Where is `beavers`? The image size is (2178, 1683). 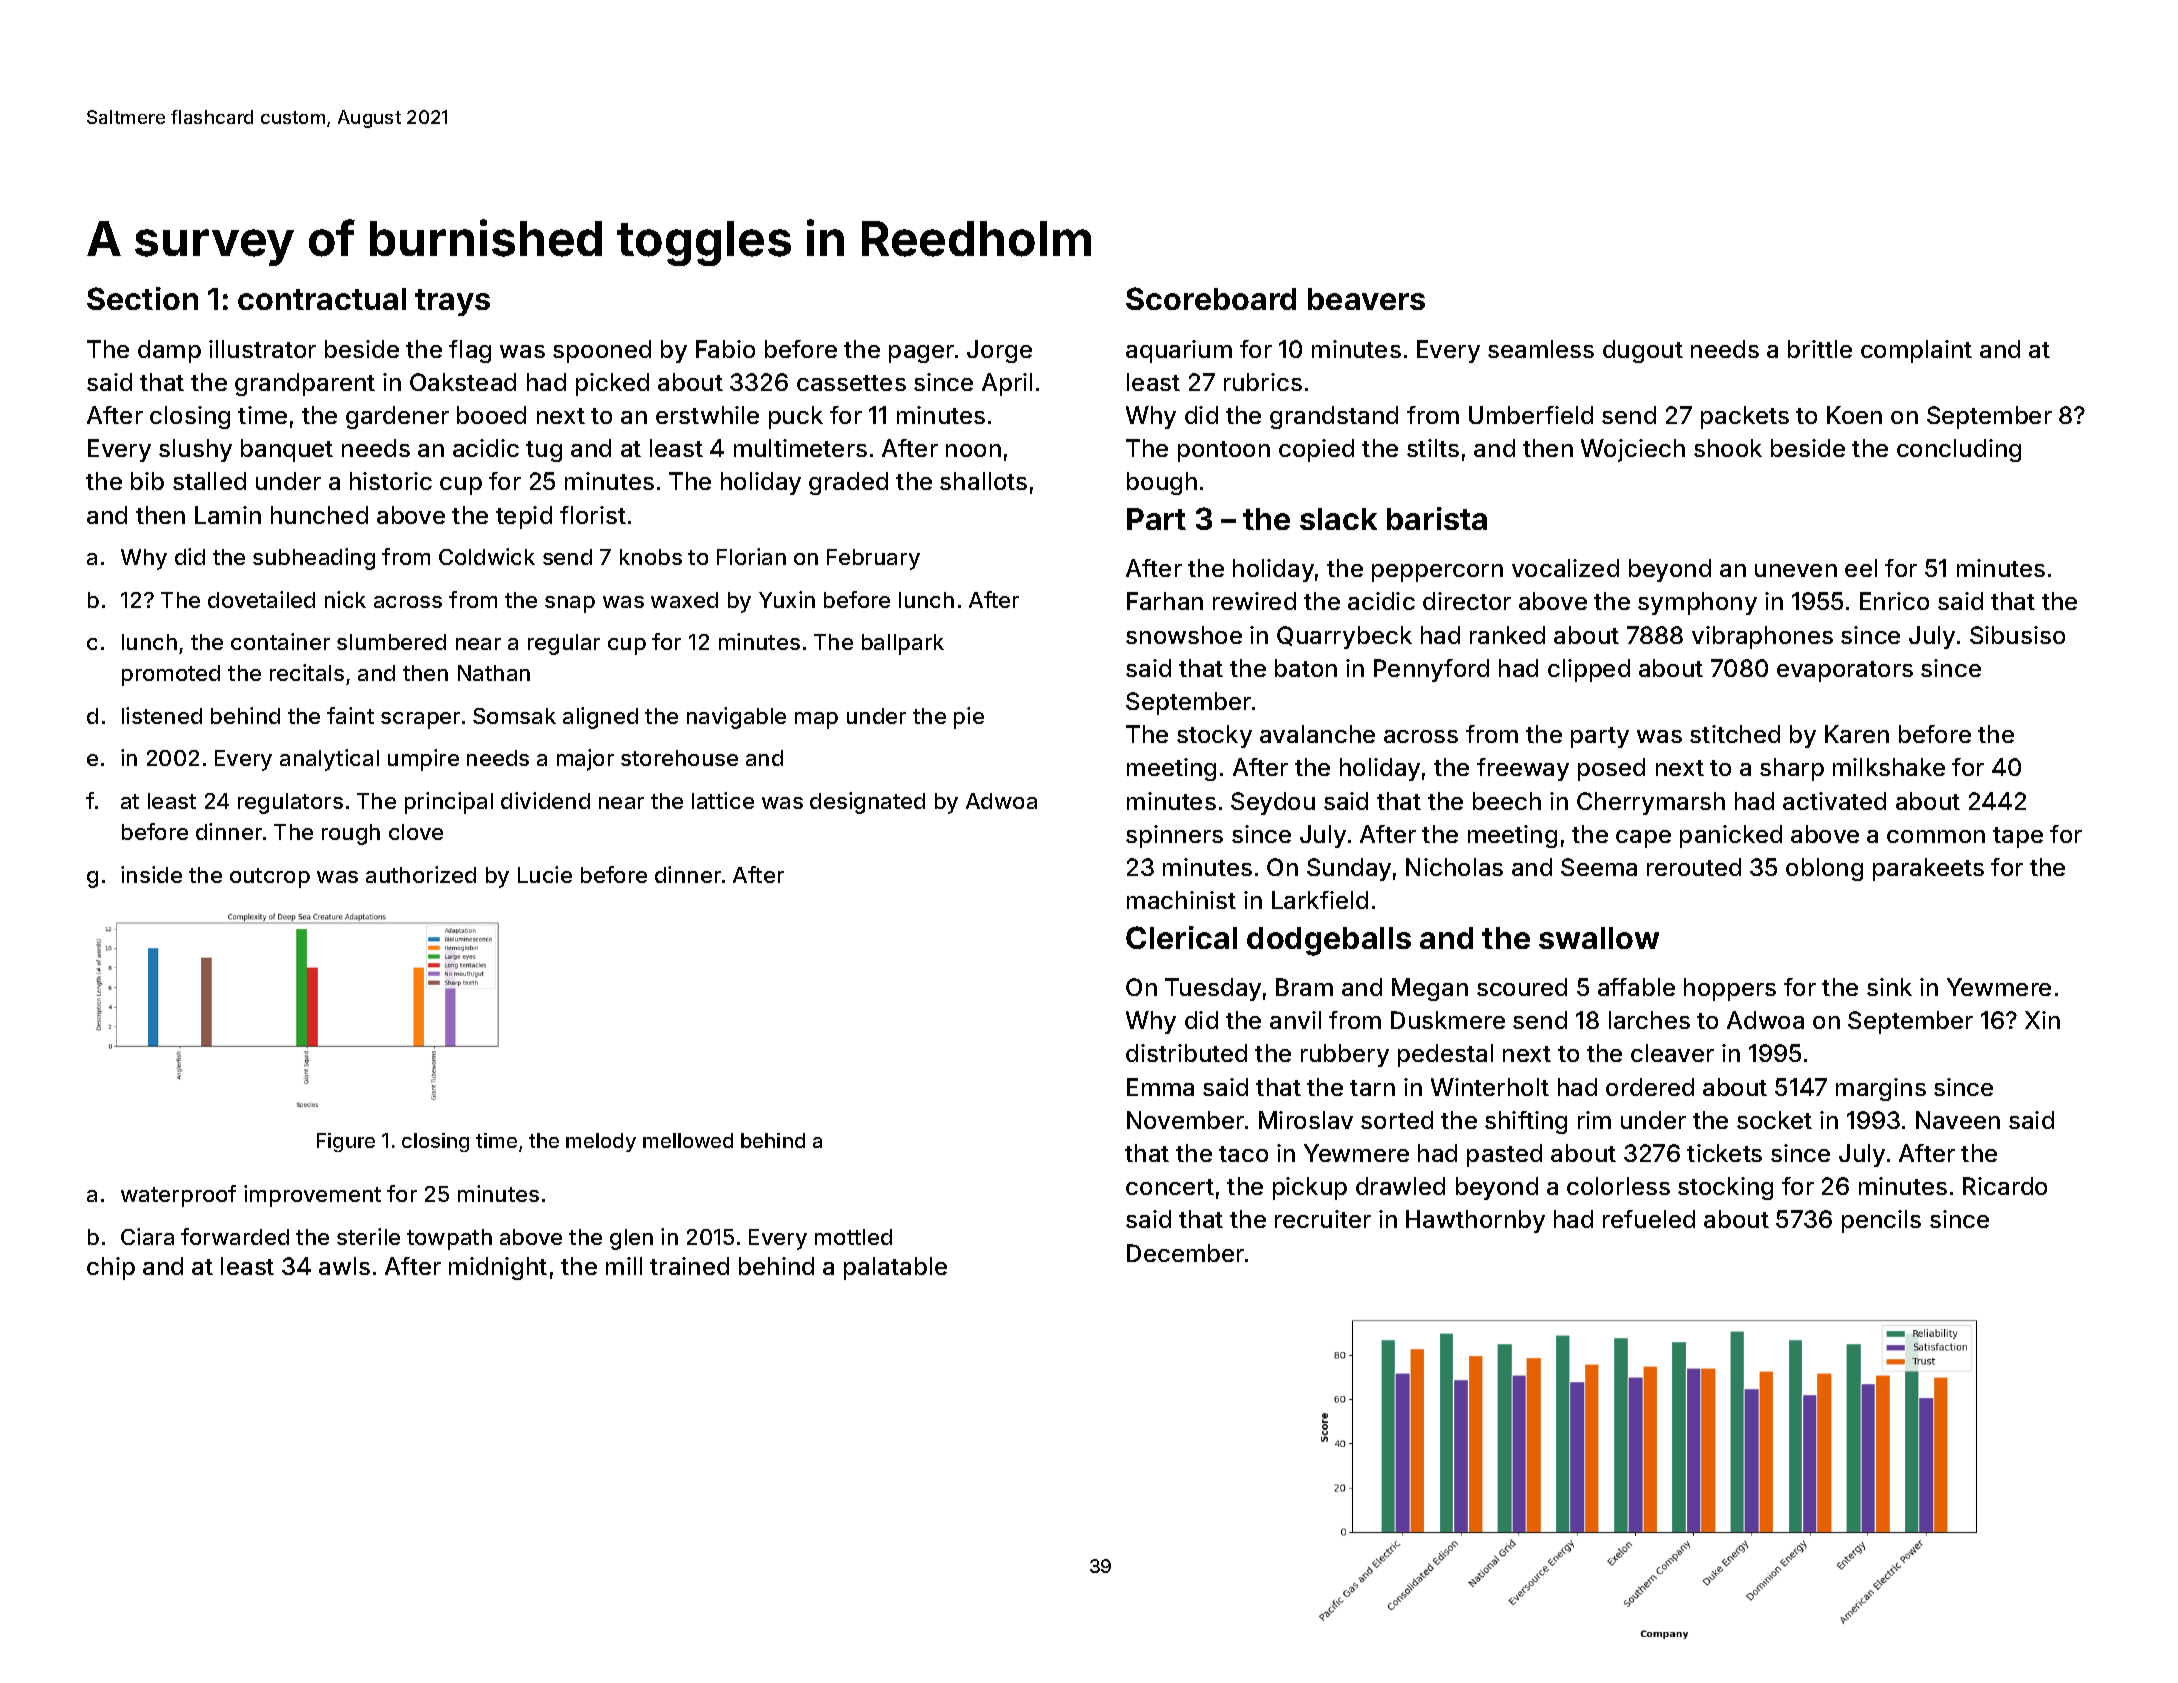 beavers is located at coordinates (1366, 299).
